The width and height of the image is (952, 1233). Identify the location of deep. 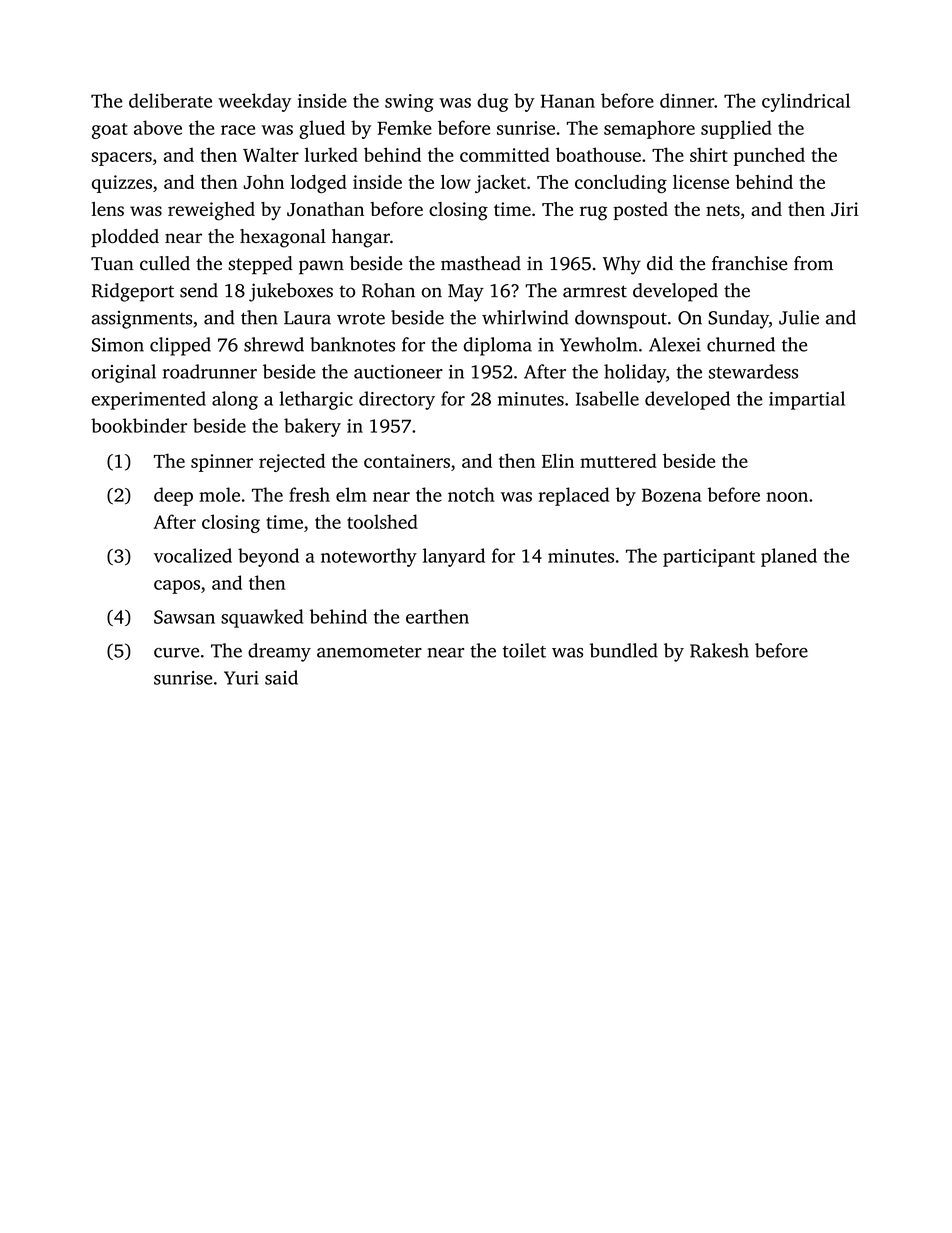
(173, 496).
